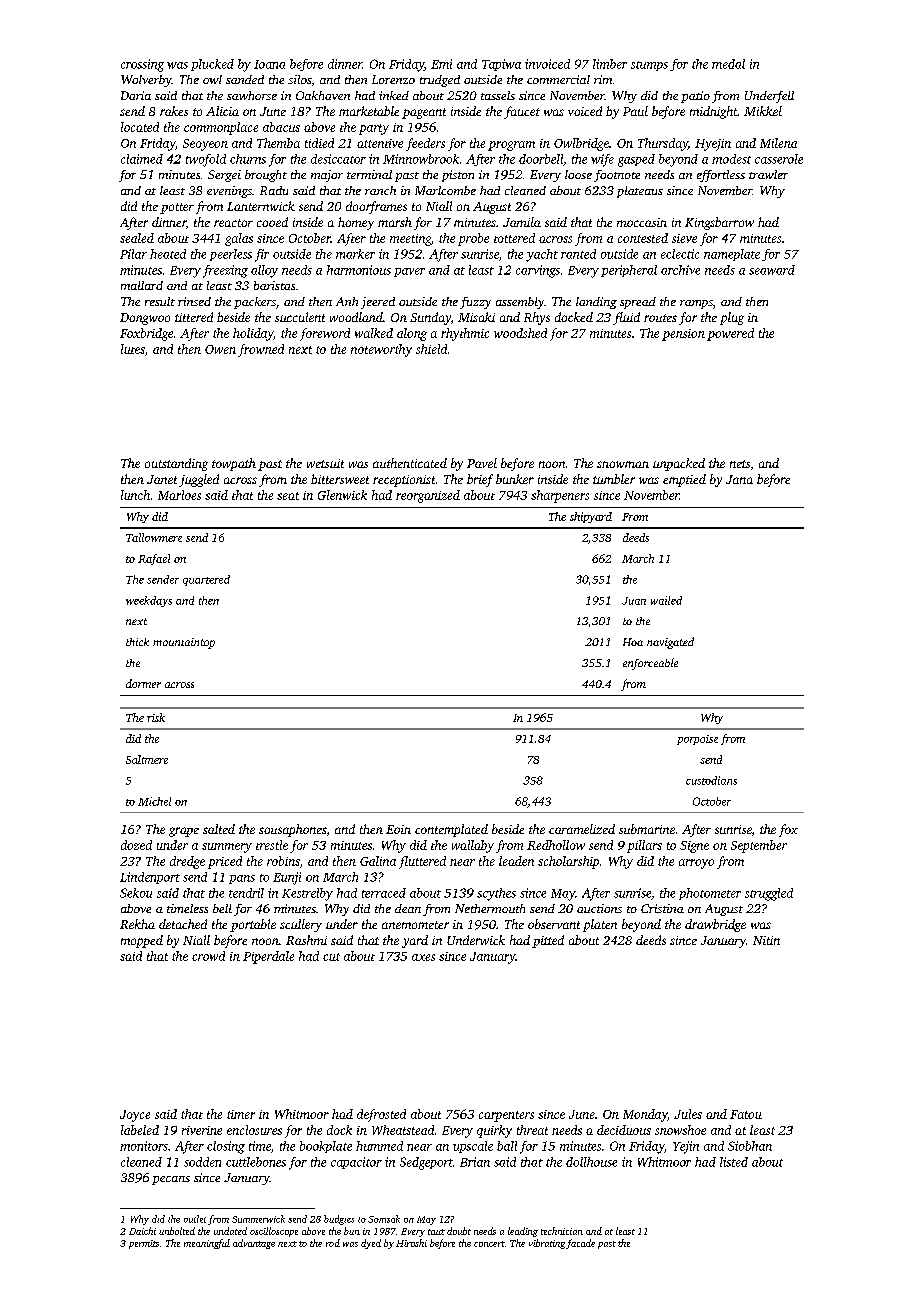  I want to click on along, so click(412, 334).
